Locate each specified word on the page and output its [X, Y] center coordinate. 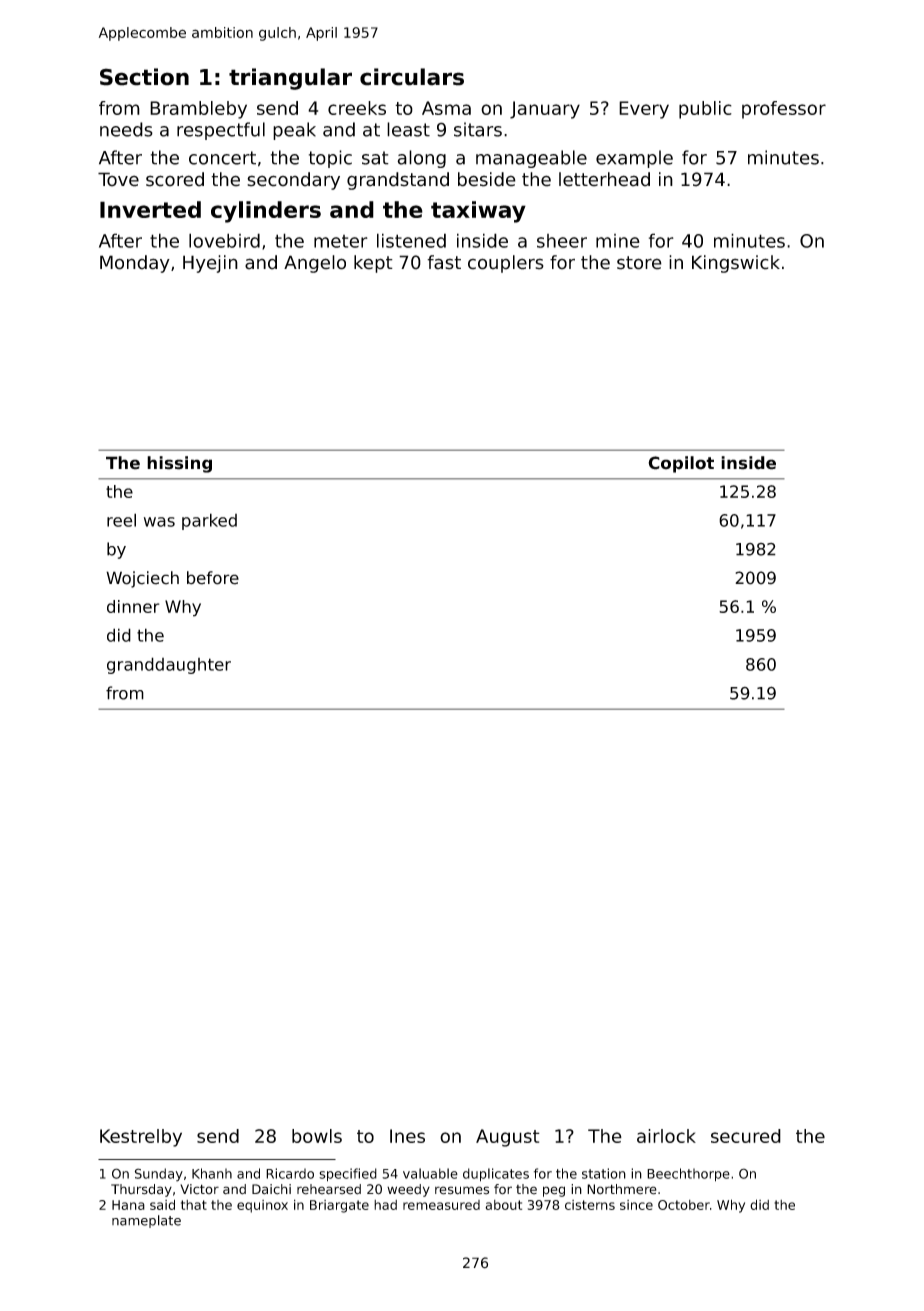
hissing [179, 464]
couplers [506, 264]
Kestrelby [141, 1138]
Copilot [681, 464]
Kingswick [736, 264]
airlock [666, 1136]
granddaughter [169, 665]
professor [784, 110]
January [545, 110]
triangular [290, 79]
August [508, 1138]
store [639, 263]
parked [209, 521]
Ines [407, 1136]
